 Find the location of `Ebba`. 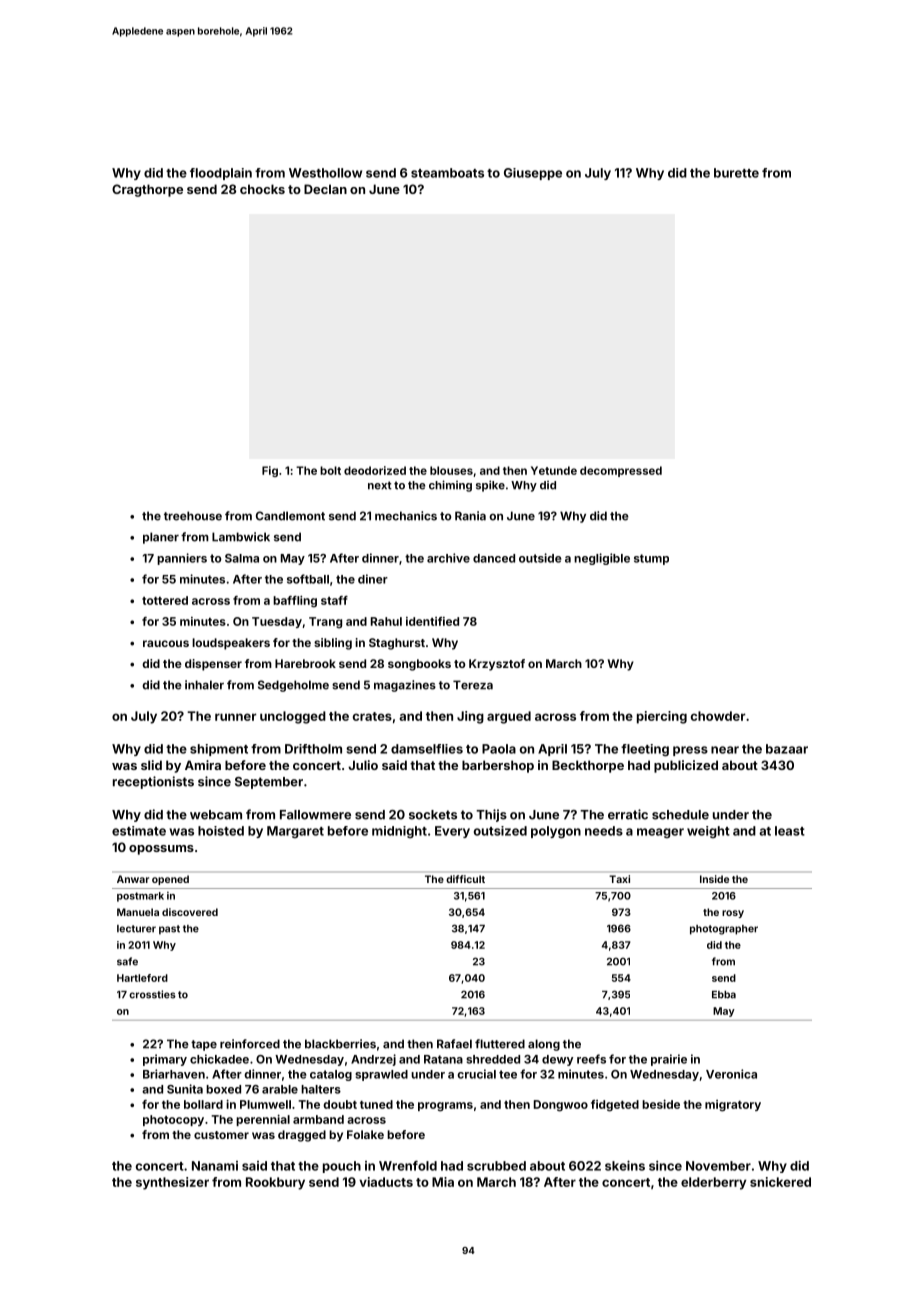

Ebba is located at coordinates (724, 995).
